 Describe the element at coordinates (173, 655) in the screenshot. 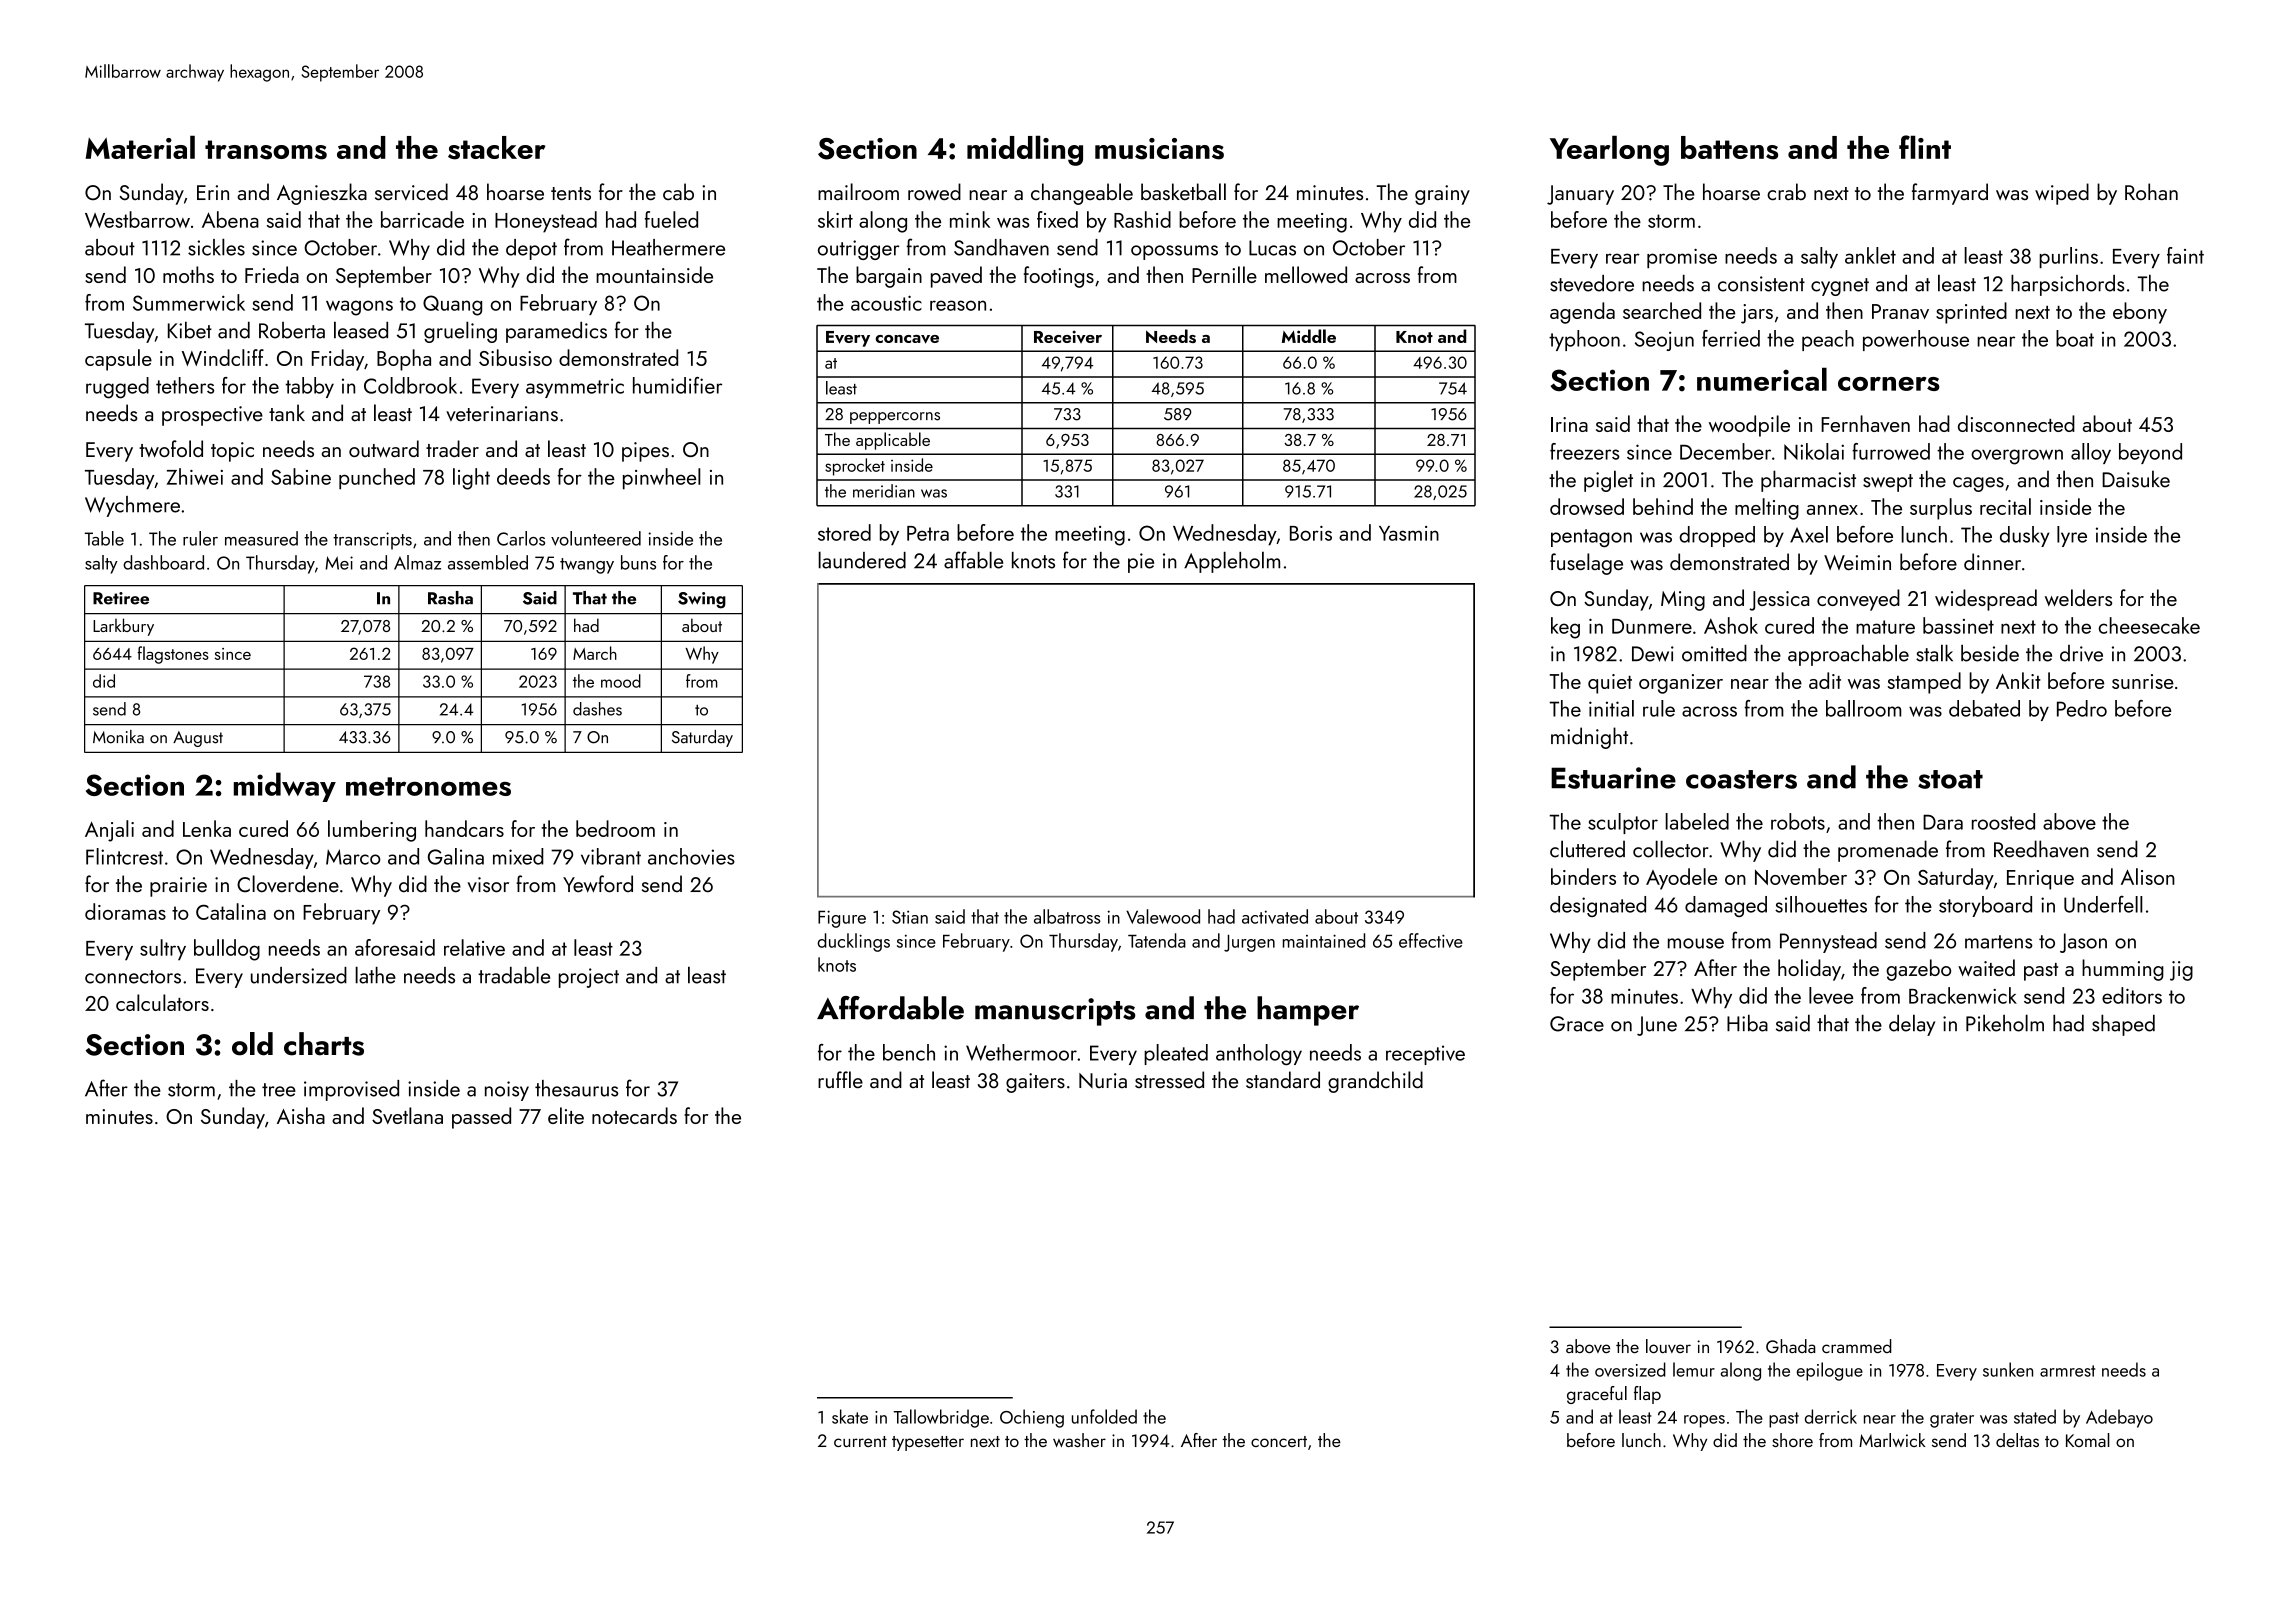

I see `flagstones` at that location.
